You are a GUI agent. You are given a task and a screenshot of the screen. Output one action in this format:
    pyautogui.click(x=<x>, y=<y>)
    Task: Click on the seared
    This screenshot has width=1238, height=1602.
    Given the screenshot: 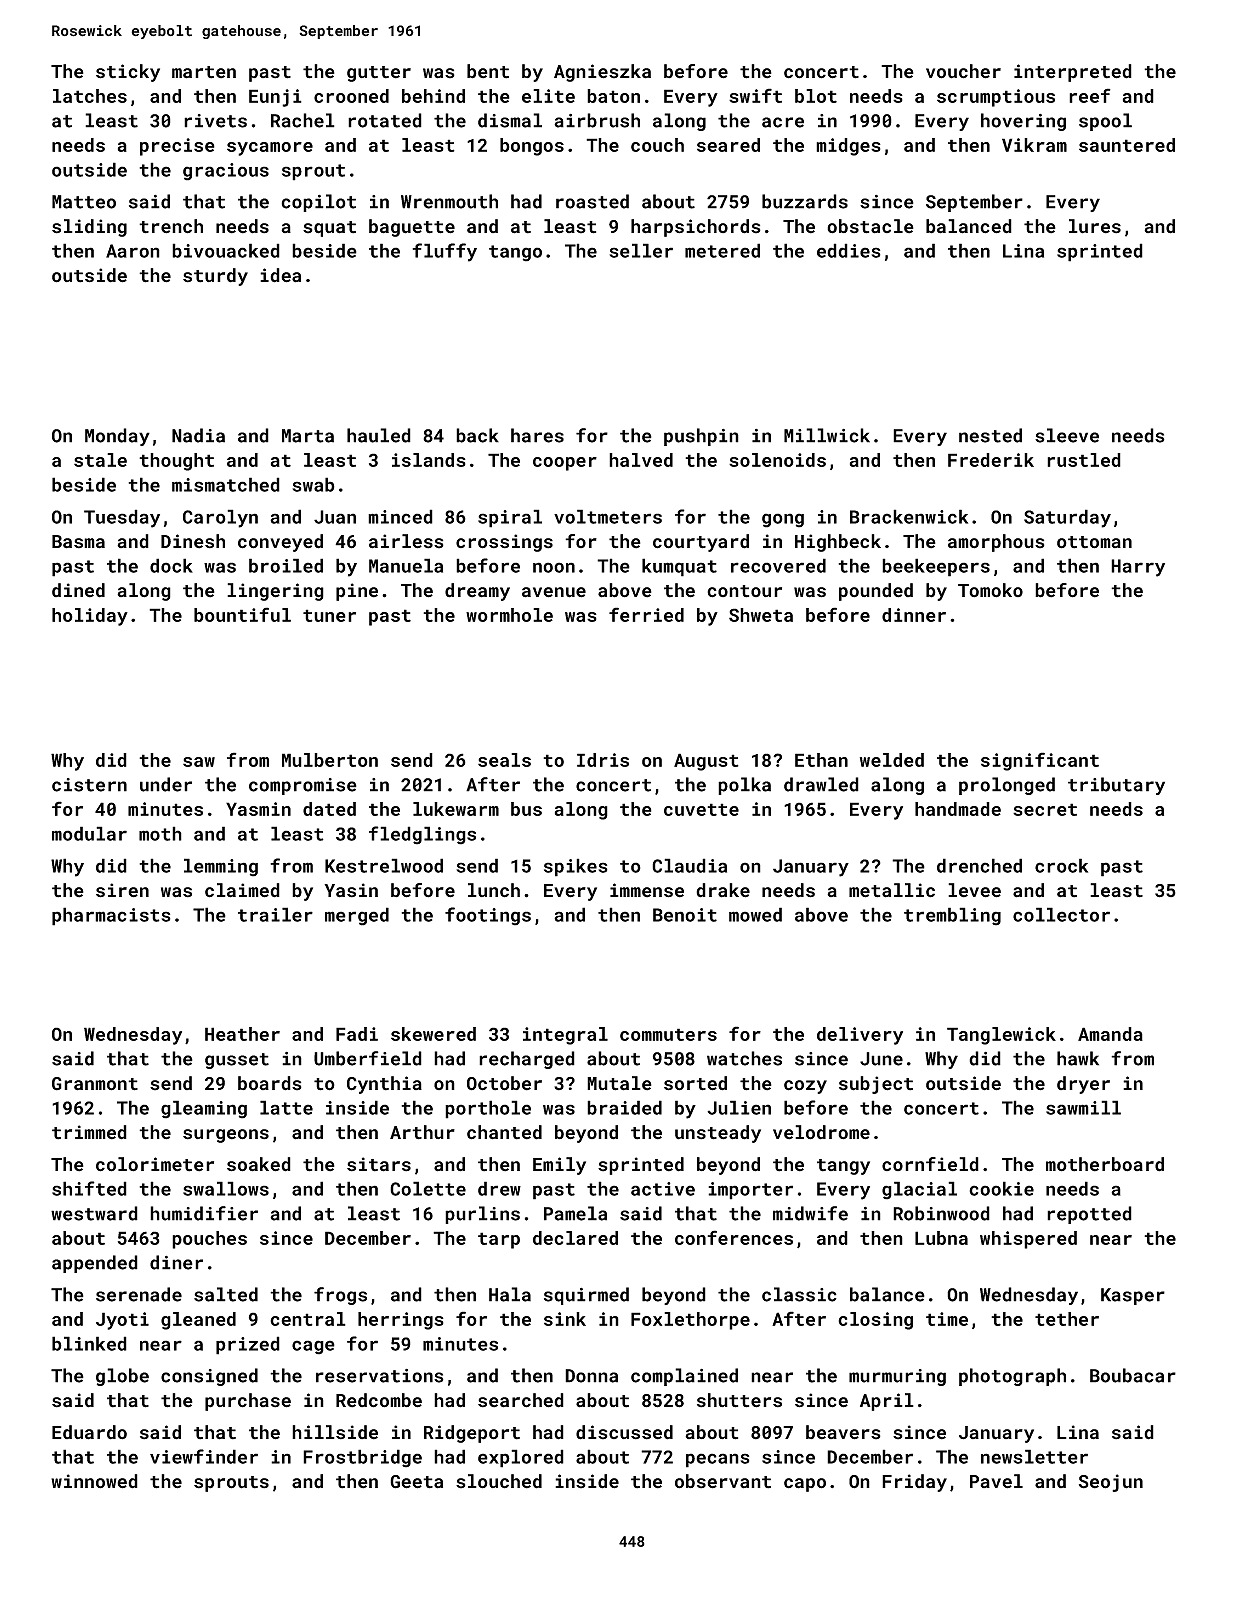 What is the action you would take?
    pyautogui.click(x=728, y=145)
